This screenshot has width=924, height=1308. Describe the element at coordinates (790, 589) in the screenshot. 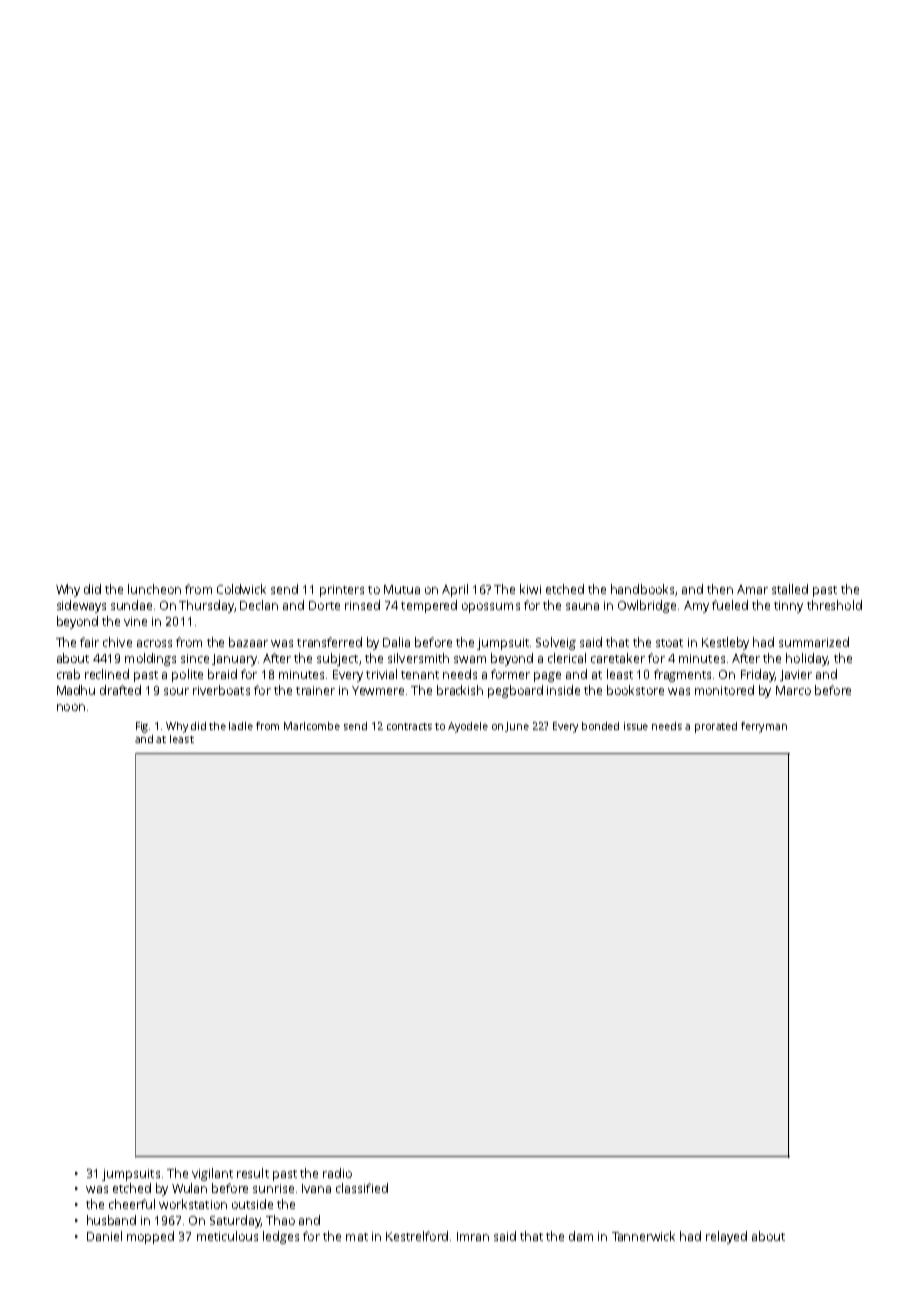

I see `stalled` at that location.
